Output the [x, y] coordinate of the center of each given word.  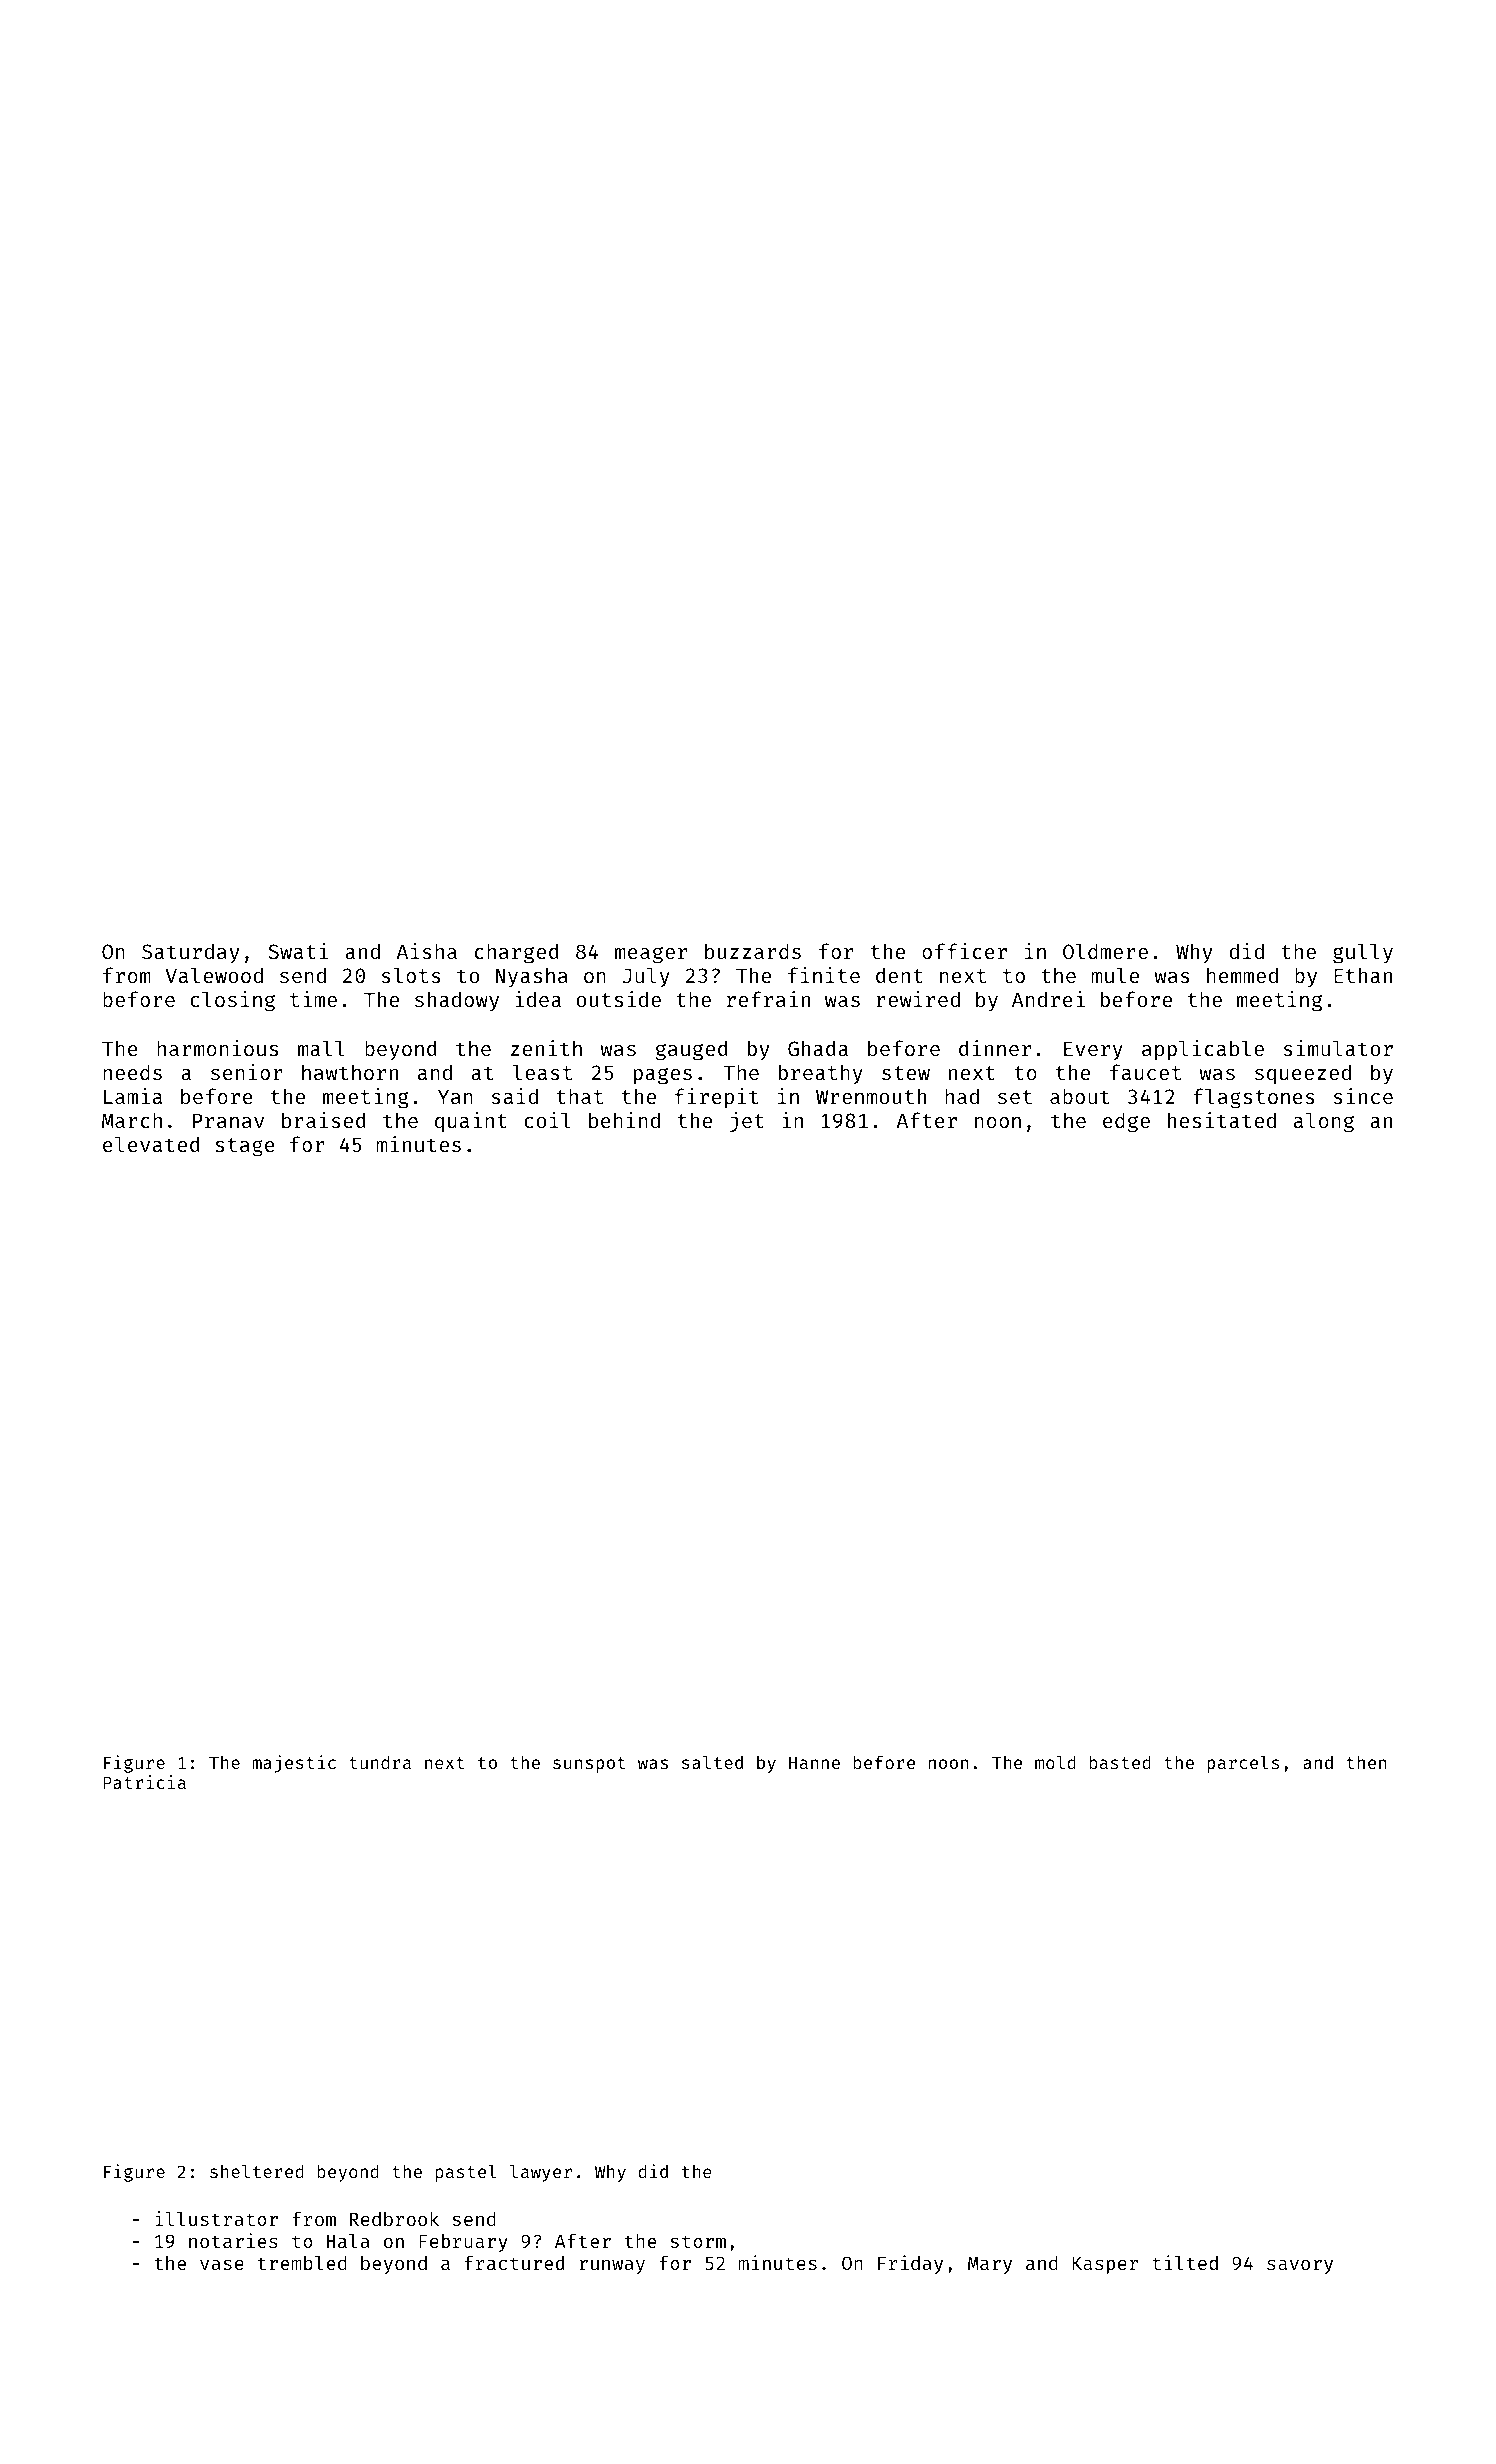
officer [964, 951]
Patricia [144, 1782]
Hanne [814, 1762]
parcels [1243, 1764]
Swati [298, 951]
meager [651, 955]
